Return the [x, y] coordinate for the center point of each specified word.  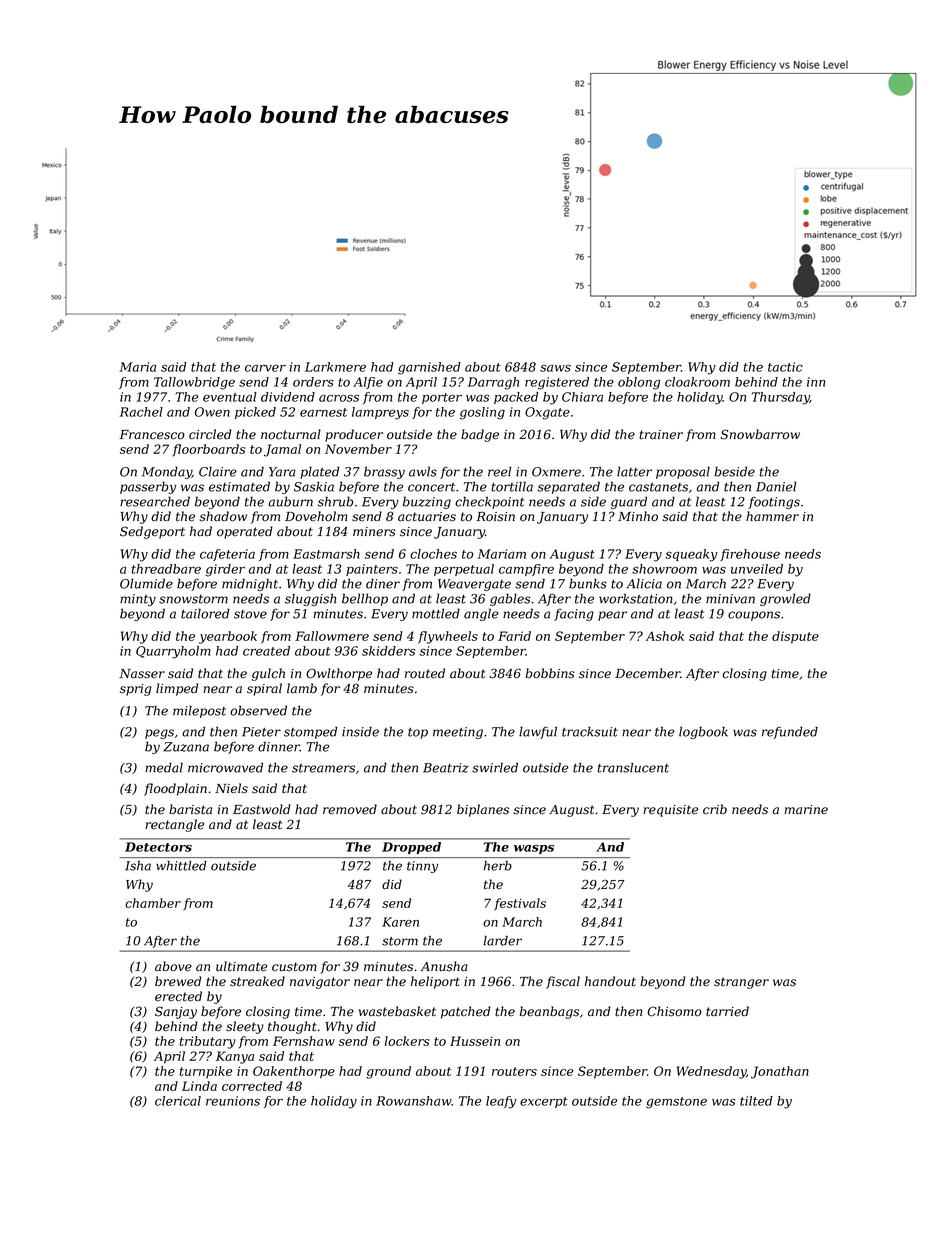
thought [292, 1027]
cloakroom [697, 382]
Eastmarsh [326, 554]
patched [466, 1012]
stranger [741, 983]
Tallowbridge [194, 383]
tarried [727, 1011]
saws [555, 368]
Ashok [665, 636]
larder [503, 941]
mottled [436, 613]
